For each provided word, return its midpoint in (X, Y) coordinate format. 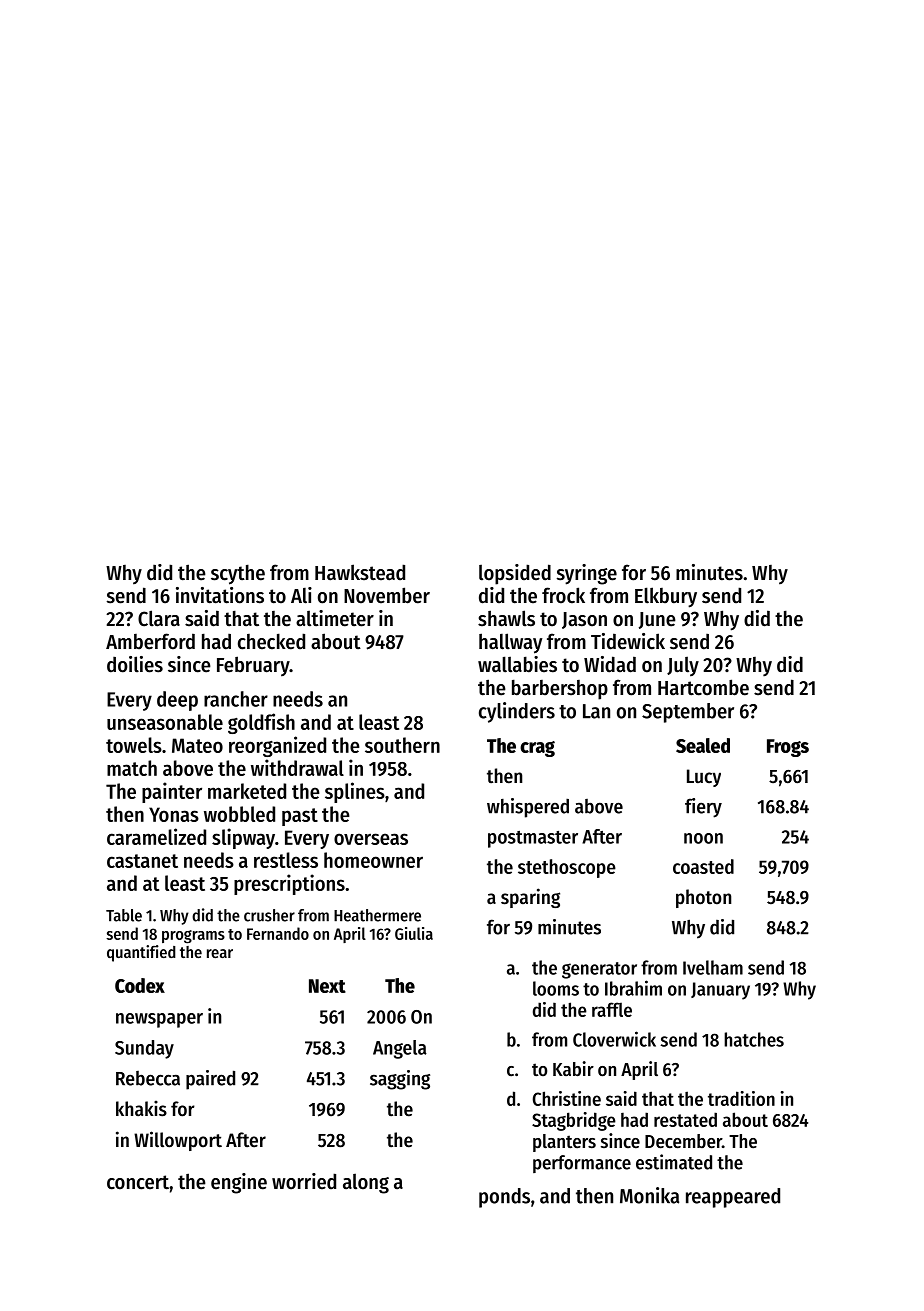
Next (327, 986)
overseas (371, 839)
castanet (142, 861)
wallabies (517, 664)
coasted (703, 866)
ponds (504, 1198)
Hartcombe (703, 687)
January (720, 991)
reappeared (733, 1198)
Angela (400, 1049)
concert (138, 1182)
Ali (301, 595)
